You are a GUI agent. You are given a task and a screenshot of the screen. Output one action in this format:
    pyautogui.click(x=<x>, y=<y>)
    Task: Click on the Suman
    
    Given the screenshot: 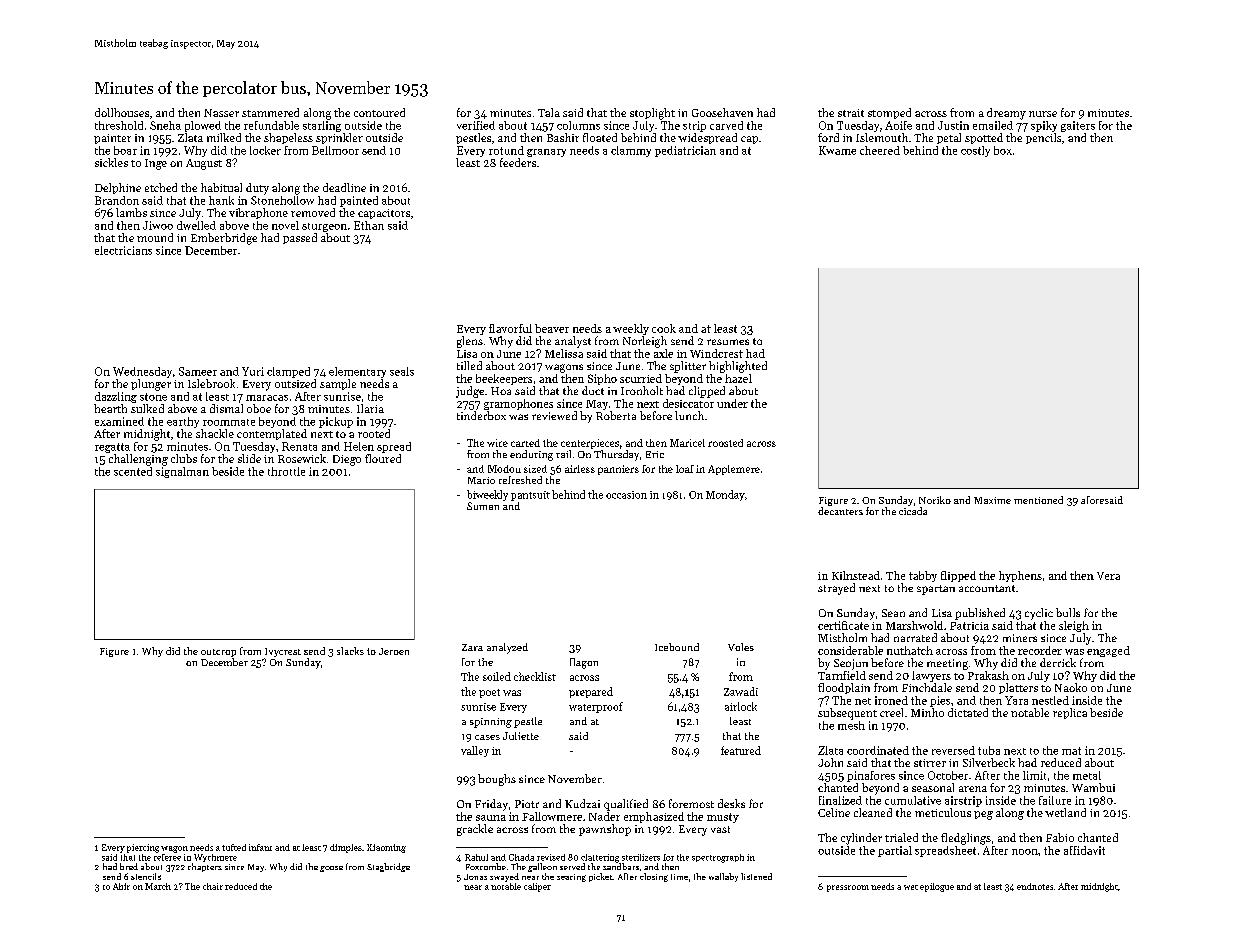 What is the action you would take?
    pyautogui.click(x=483, y=506)
